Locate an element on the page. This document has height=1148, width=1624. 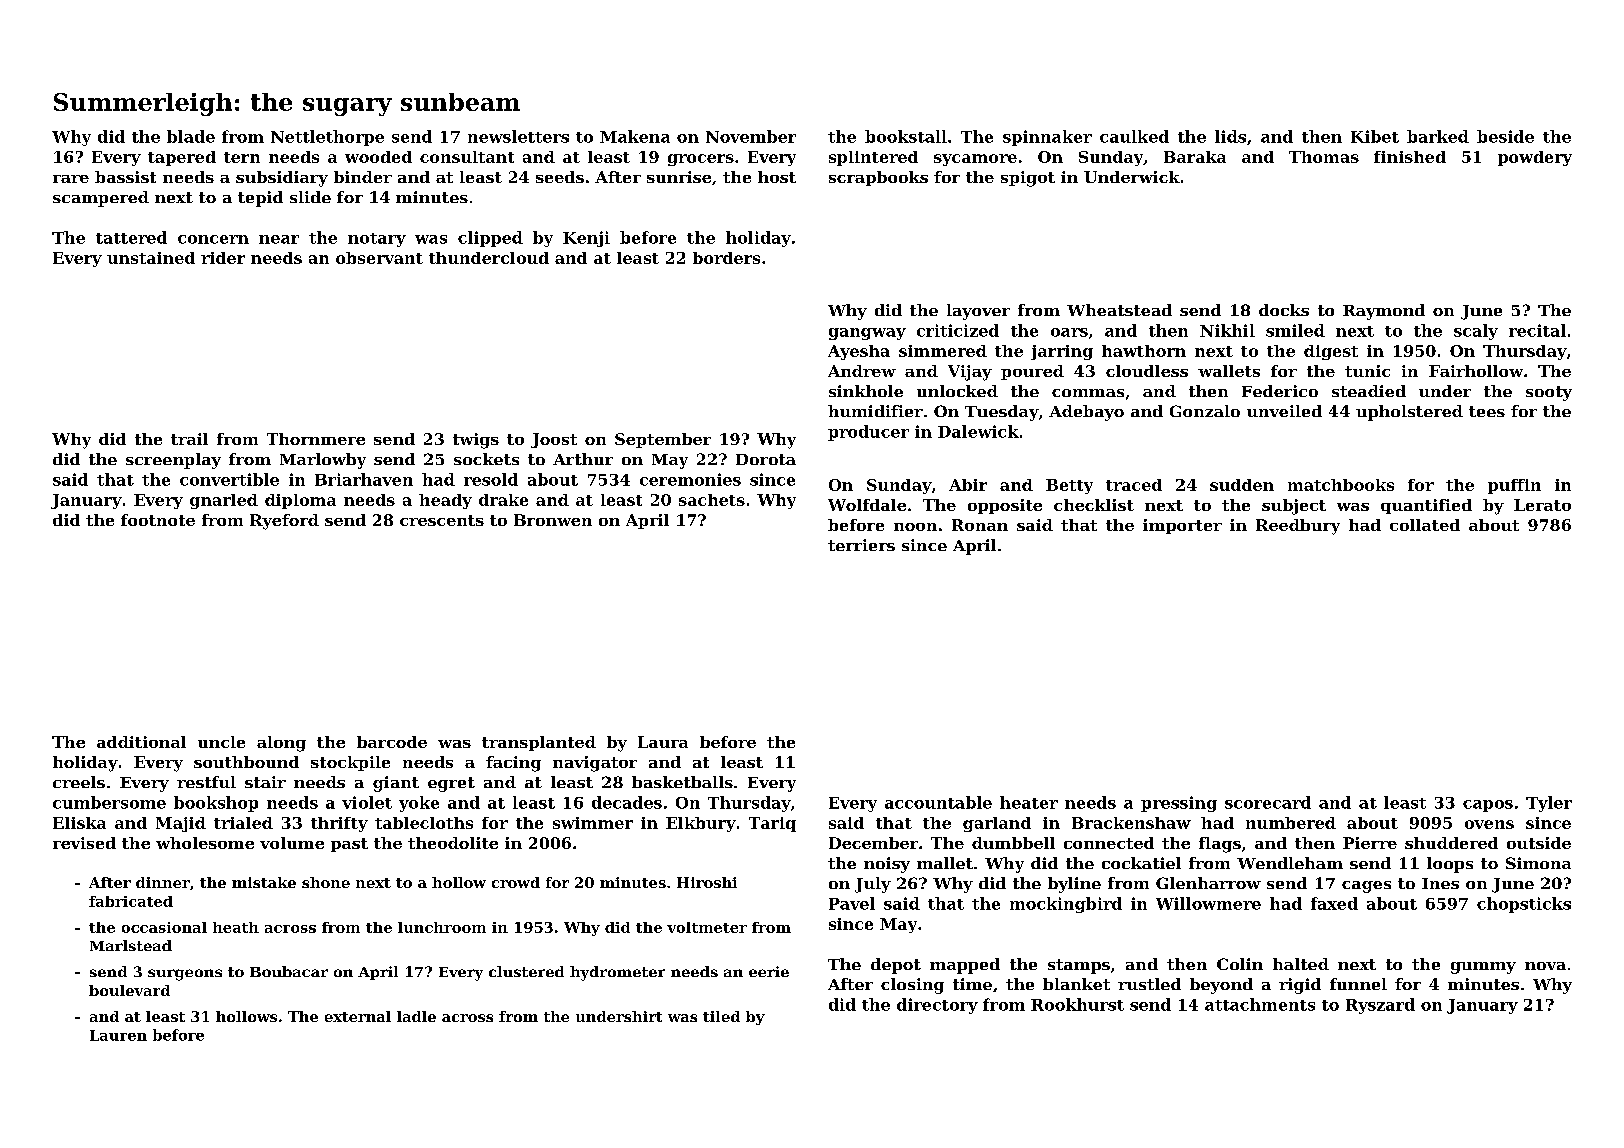
lids is located at coordinates (1230, 136).
